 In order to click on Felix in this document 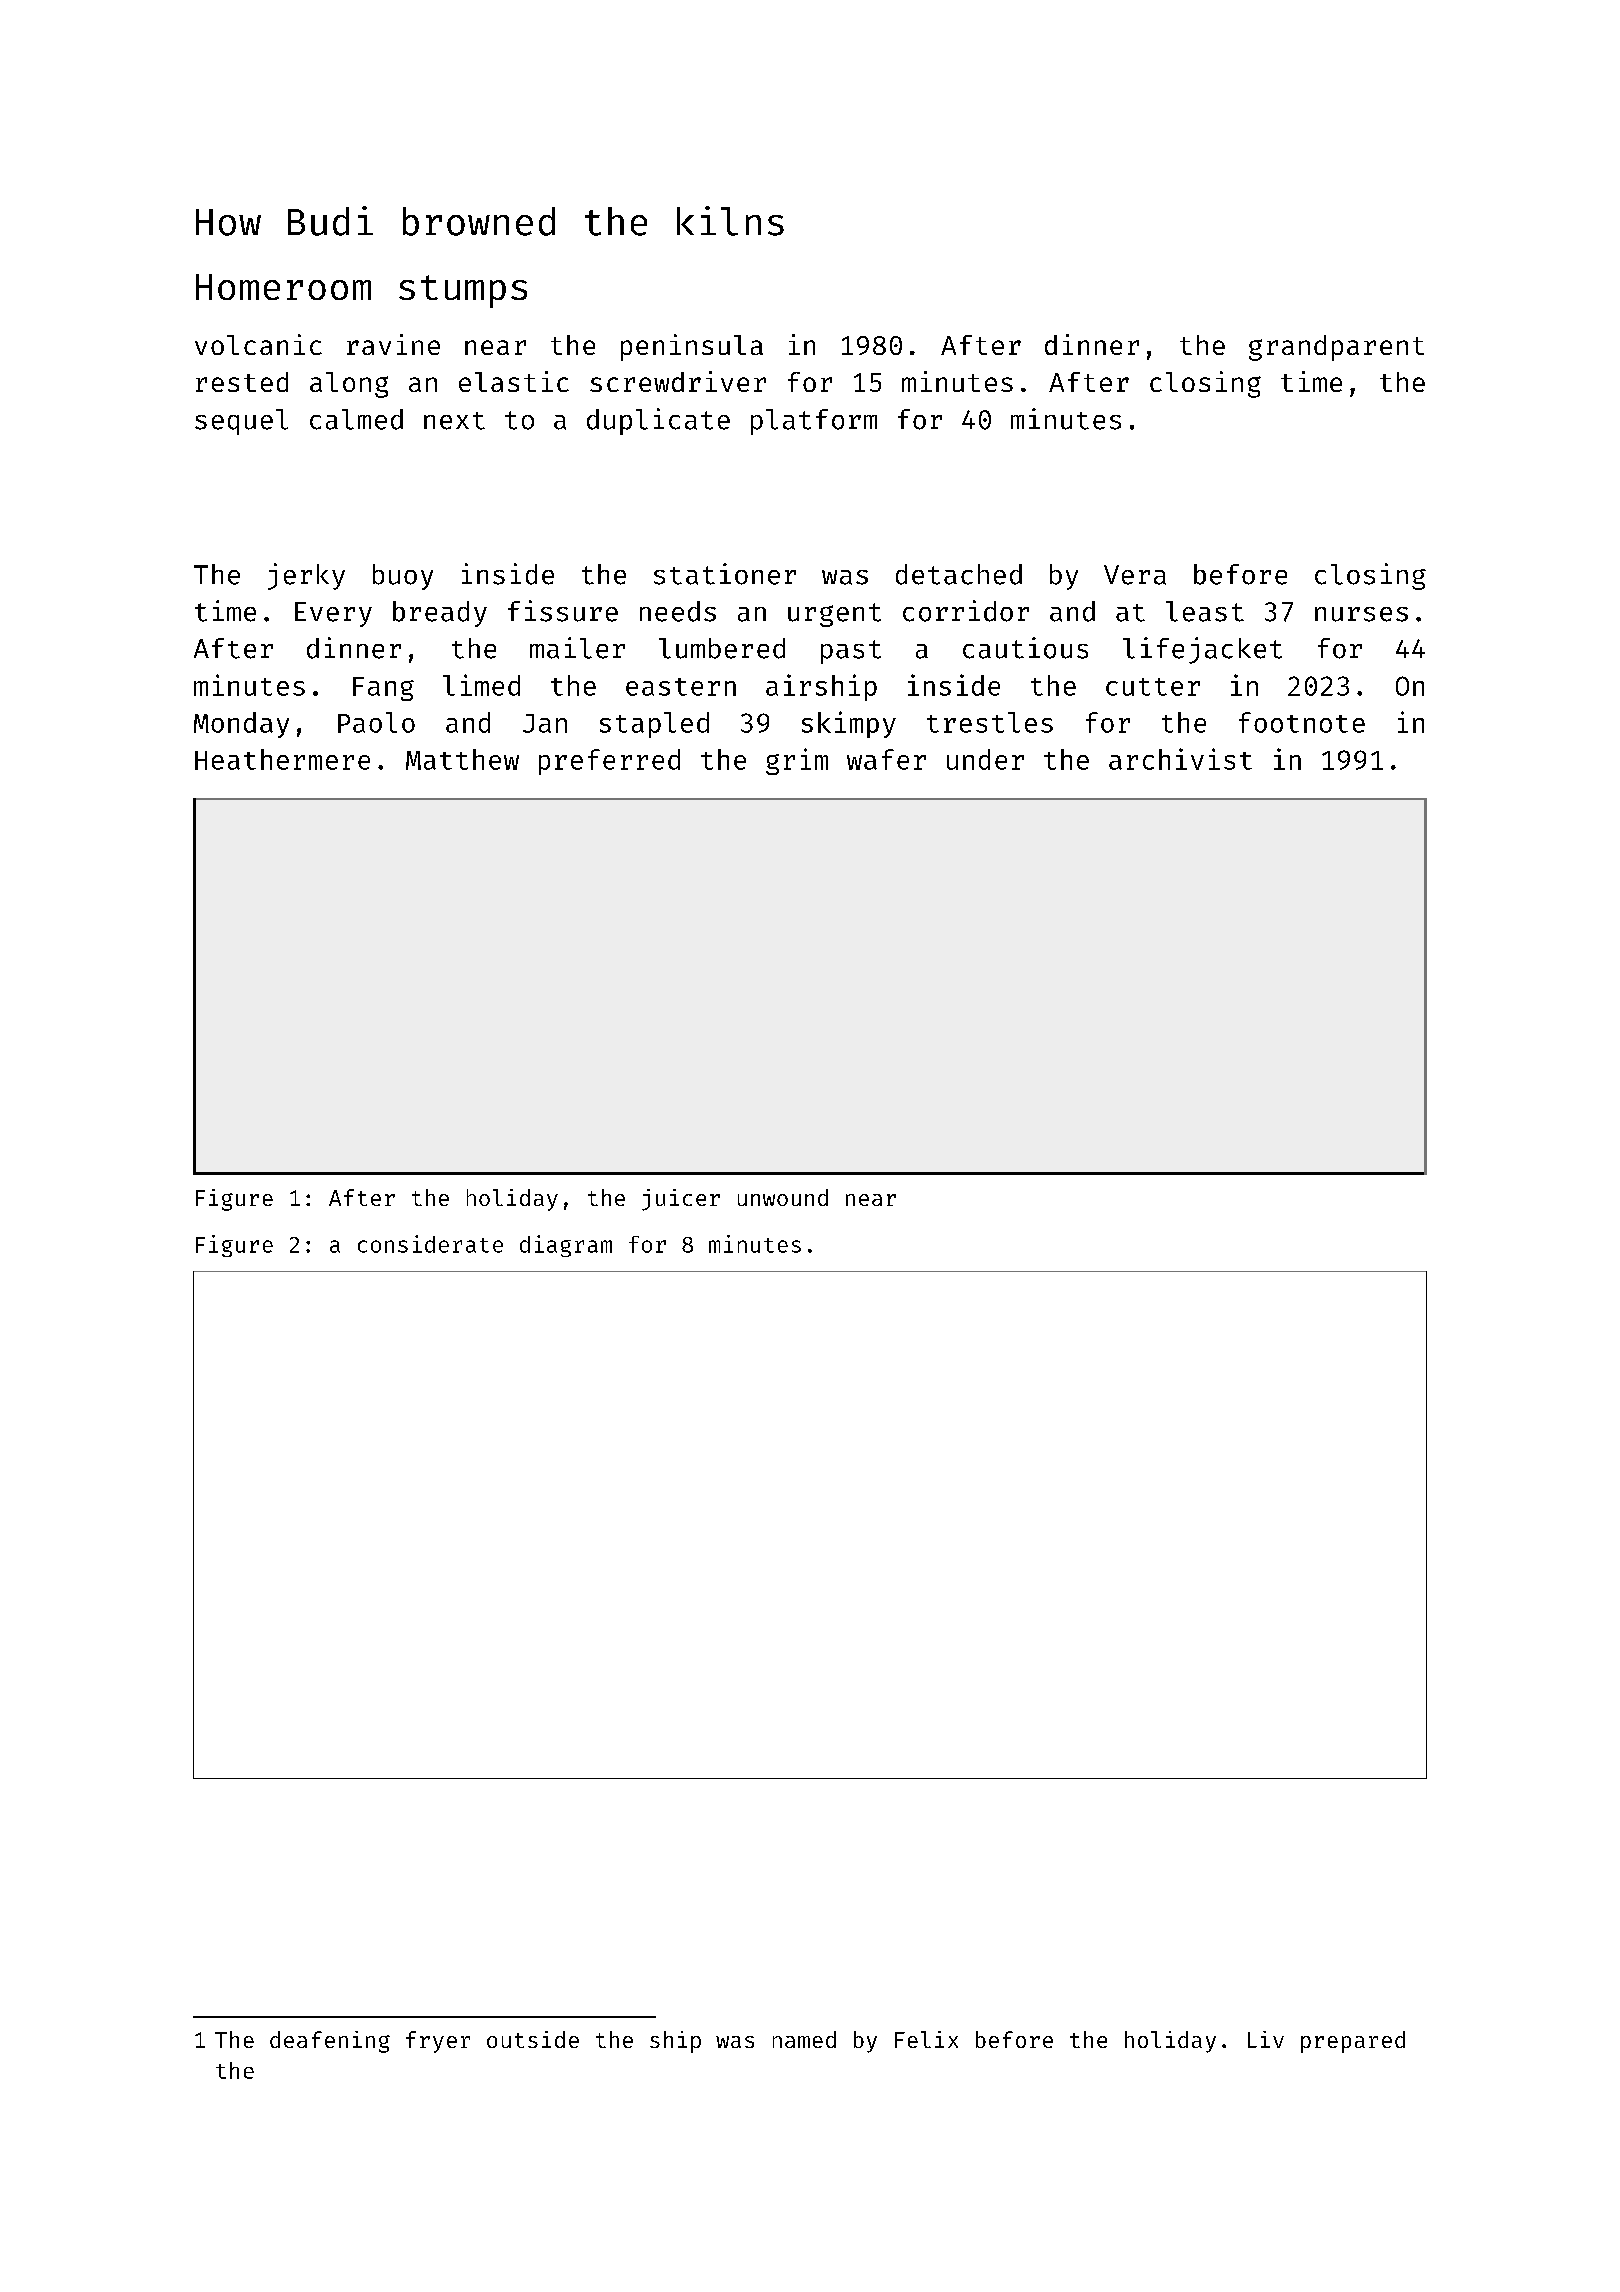, I will do `click(926, 2039)`.
